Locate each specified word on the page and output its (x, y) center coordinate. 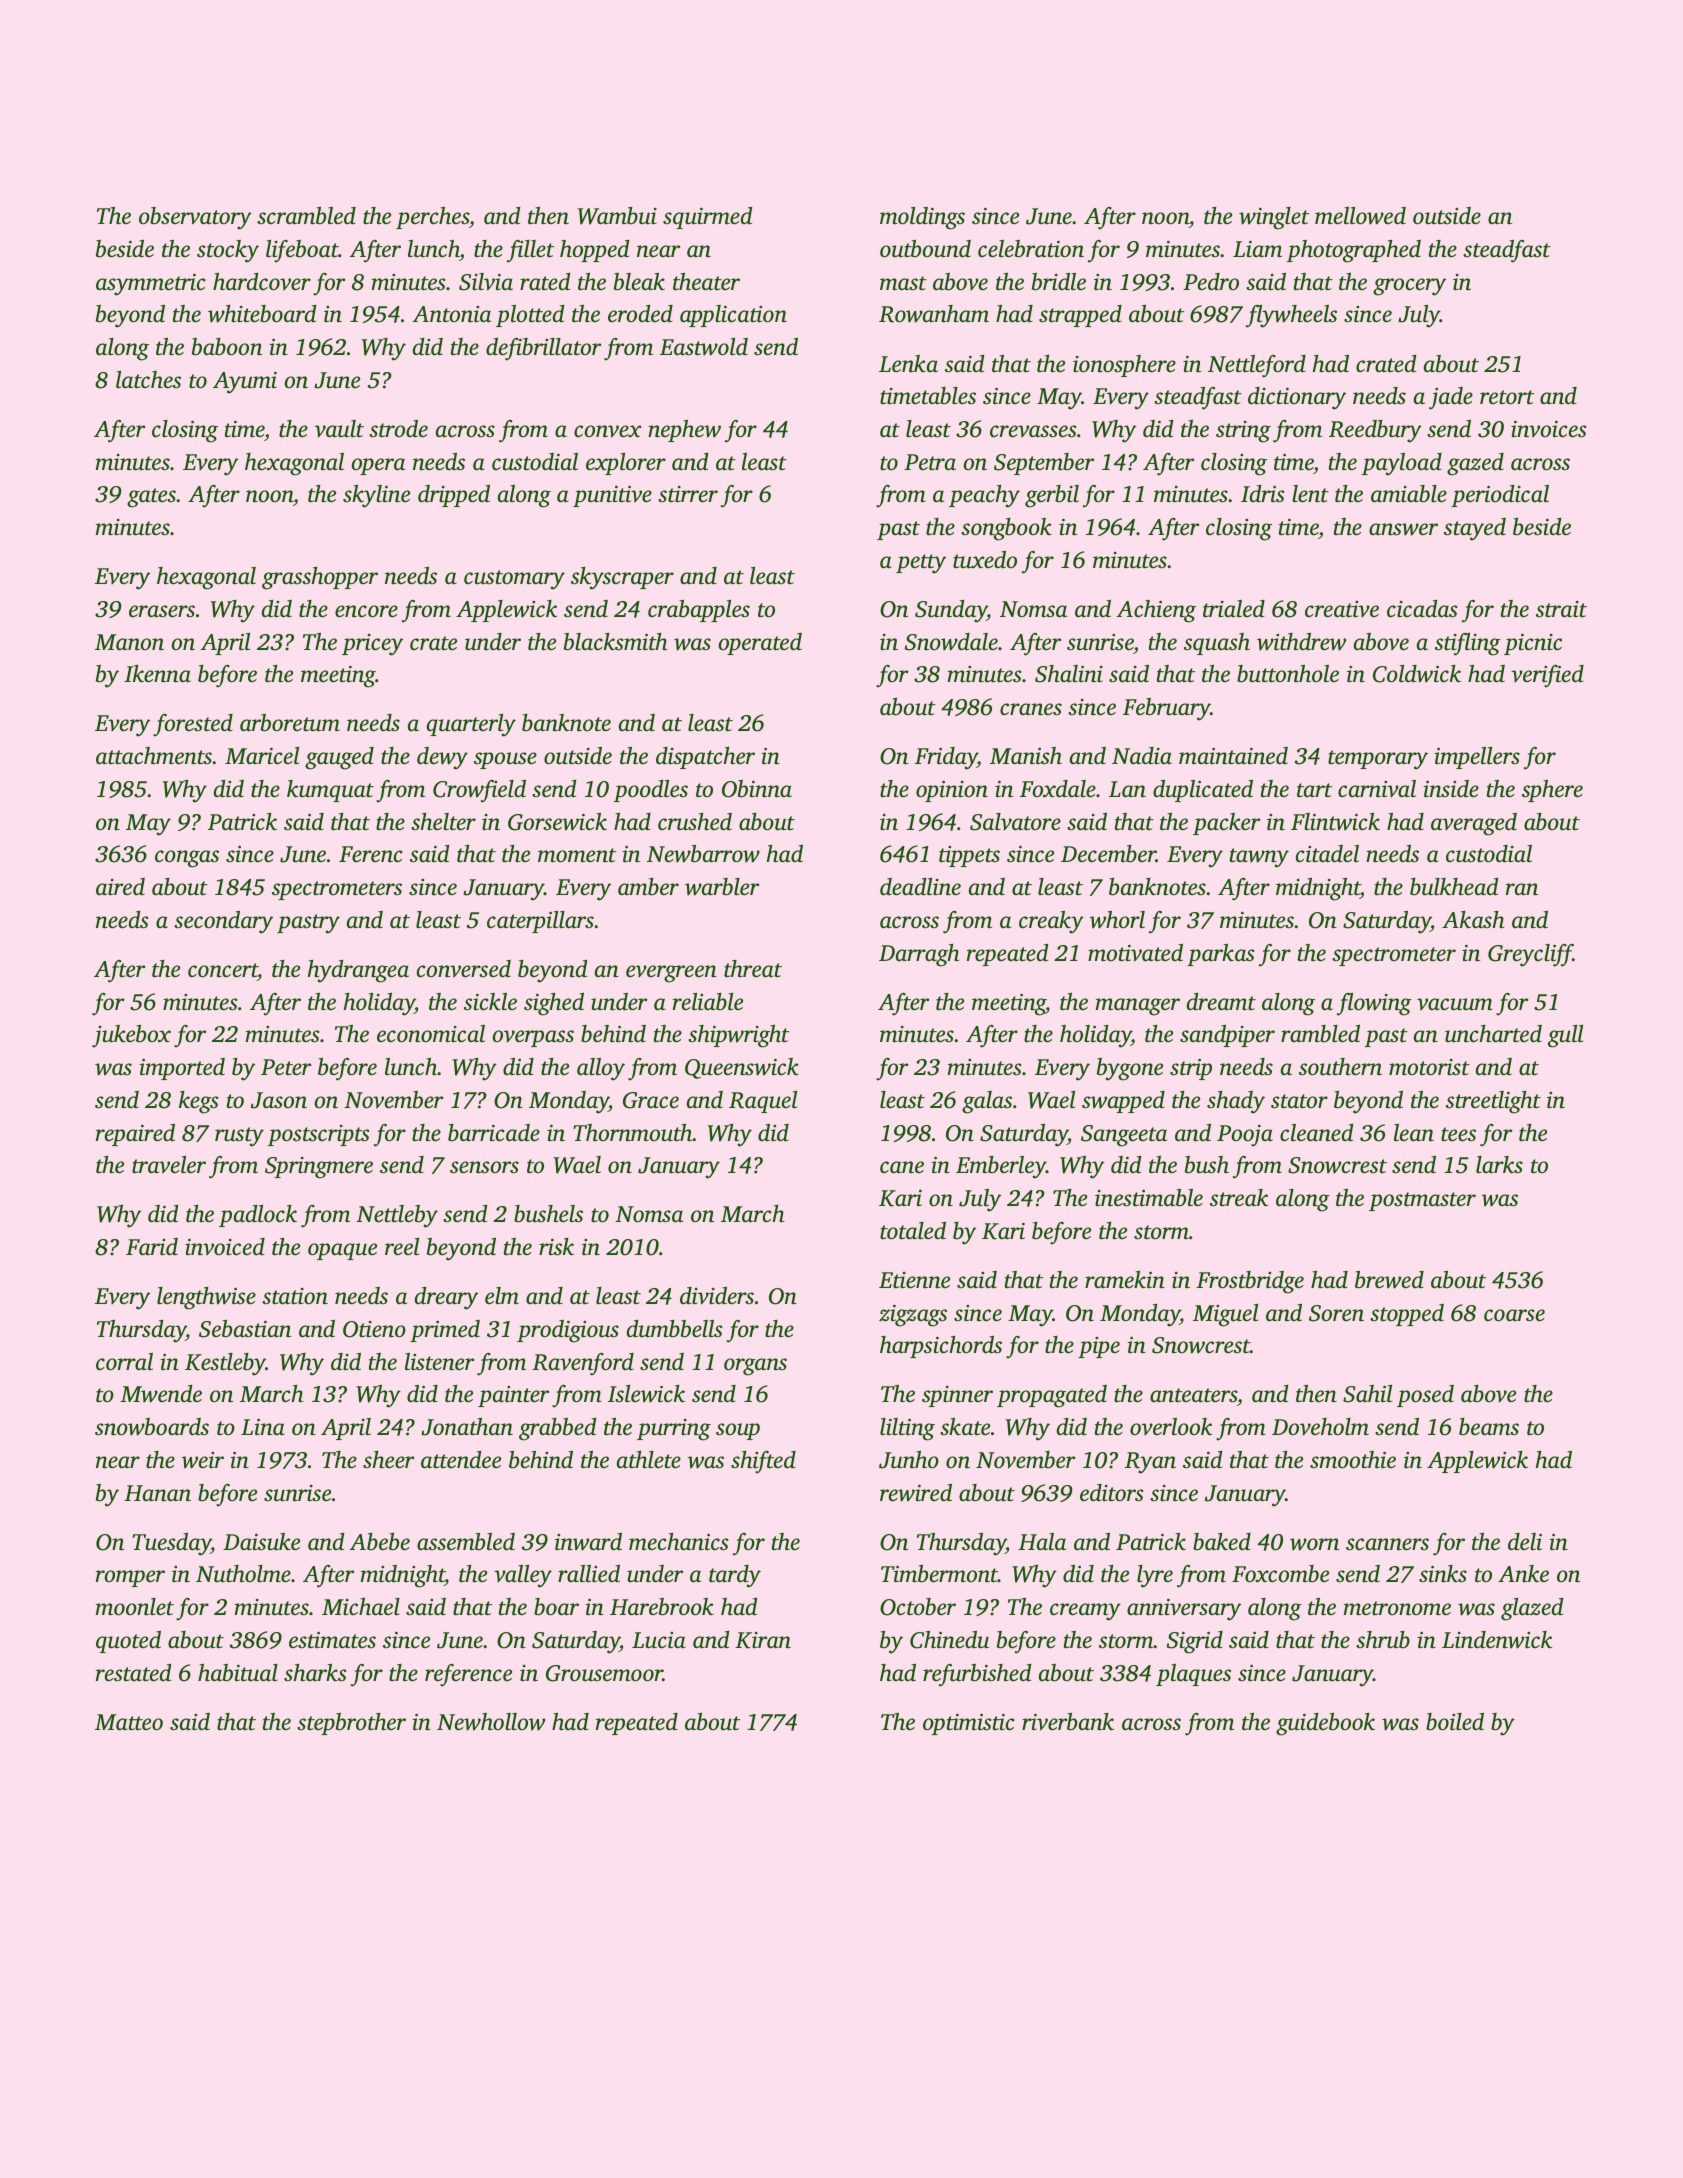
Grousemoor (604, 1673)
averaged (1474, 824)
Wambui (617, 216)
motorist (1429, 1067)
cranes (1031, 709)
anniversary (1184, 1609)
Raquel (763, 1102)
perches (432, 218)
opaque (342, 1251)
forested (193, 725)
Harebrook (662, 1607)
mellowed (1360, 216)
